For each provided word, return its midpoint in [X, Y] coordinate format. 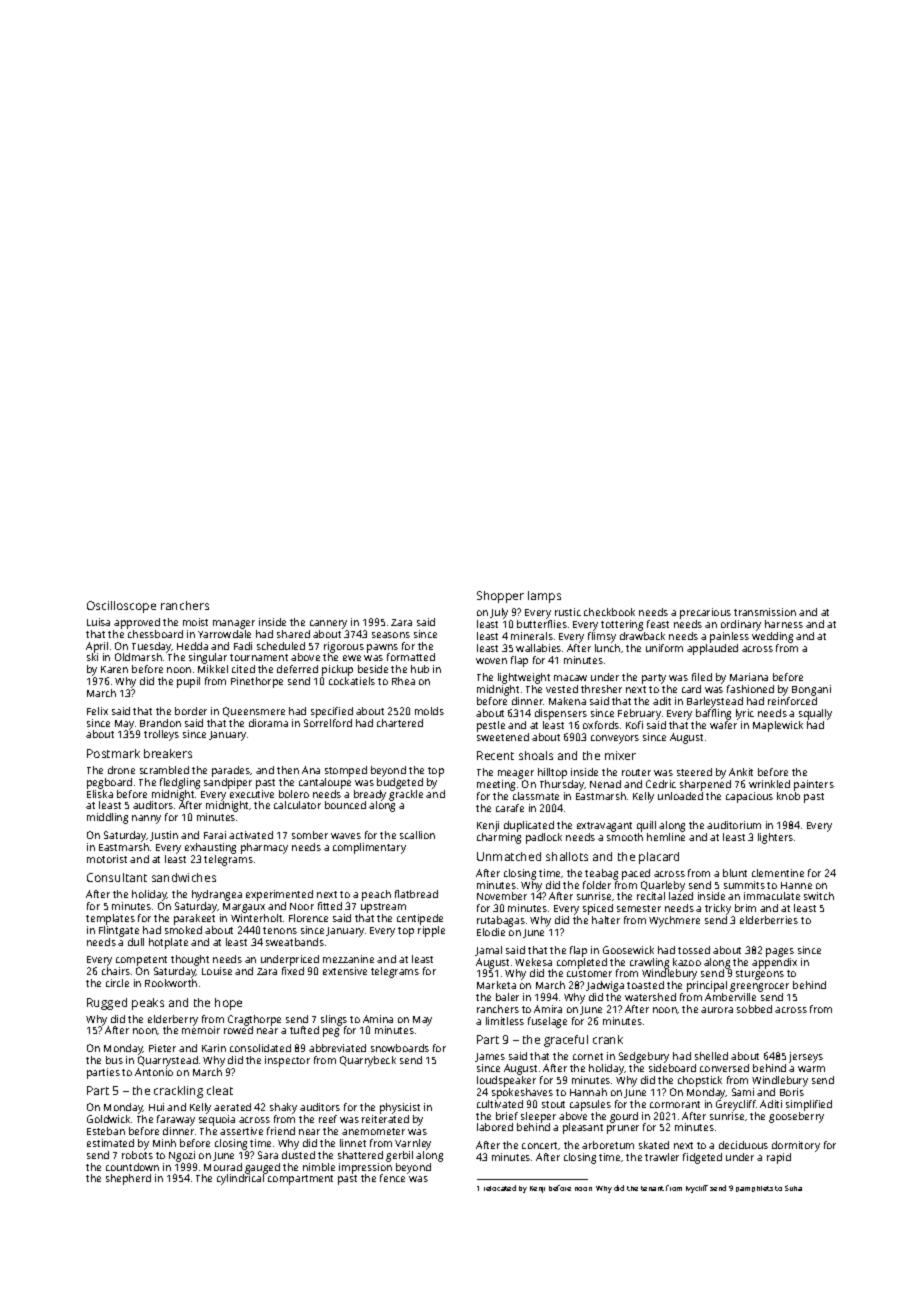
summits [744, 885]
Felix [97, 711]
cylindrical [240, 1179]
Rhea [403, 681]
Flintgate [119, 931]
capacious [749, 797]
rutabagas [501, 921]
